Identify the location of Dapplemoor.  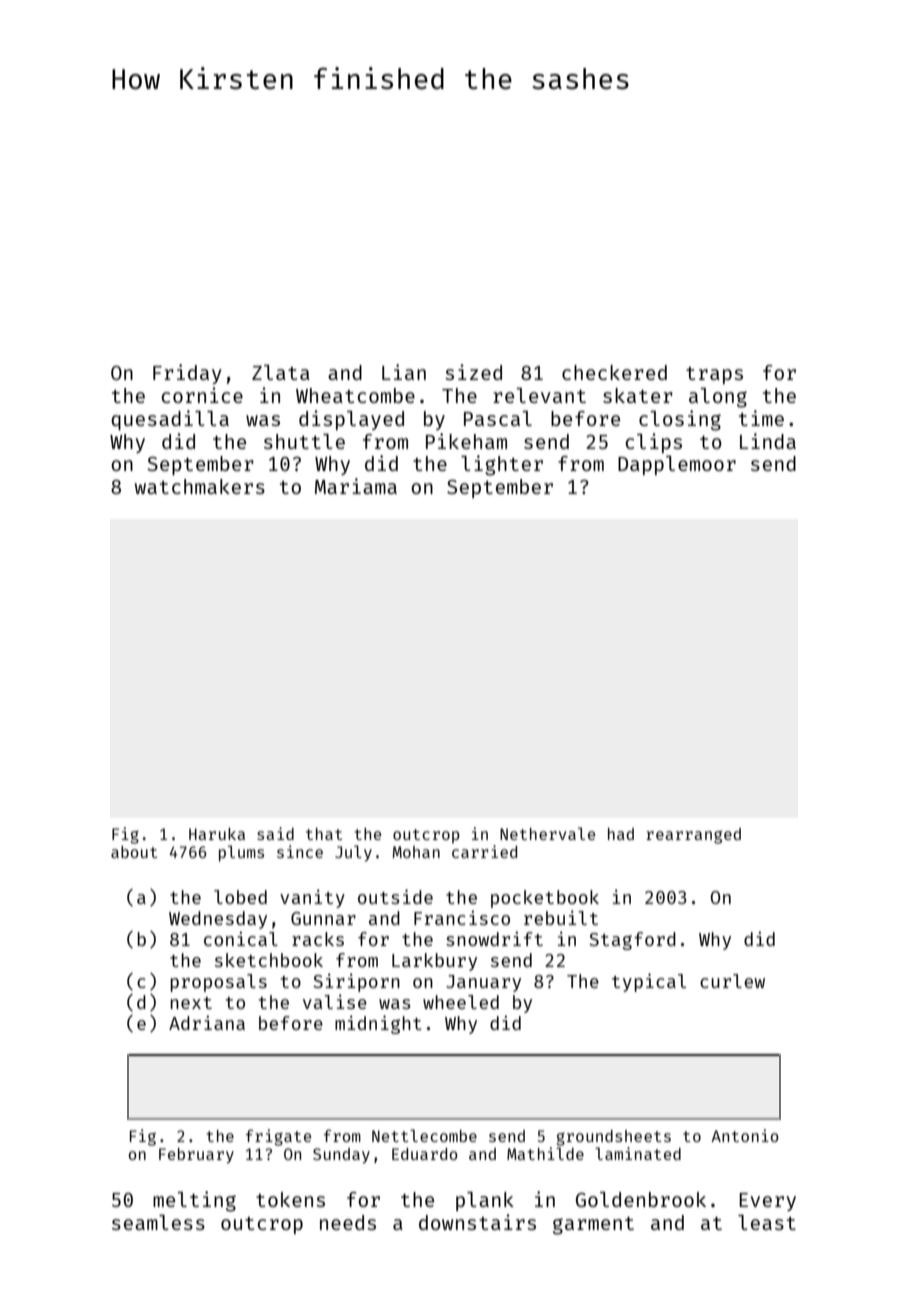
(677, 465).
